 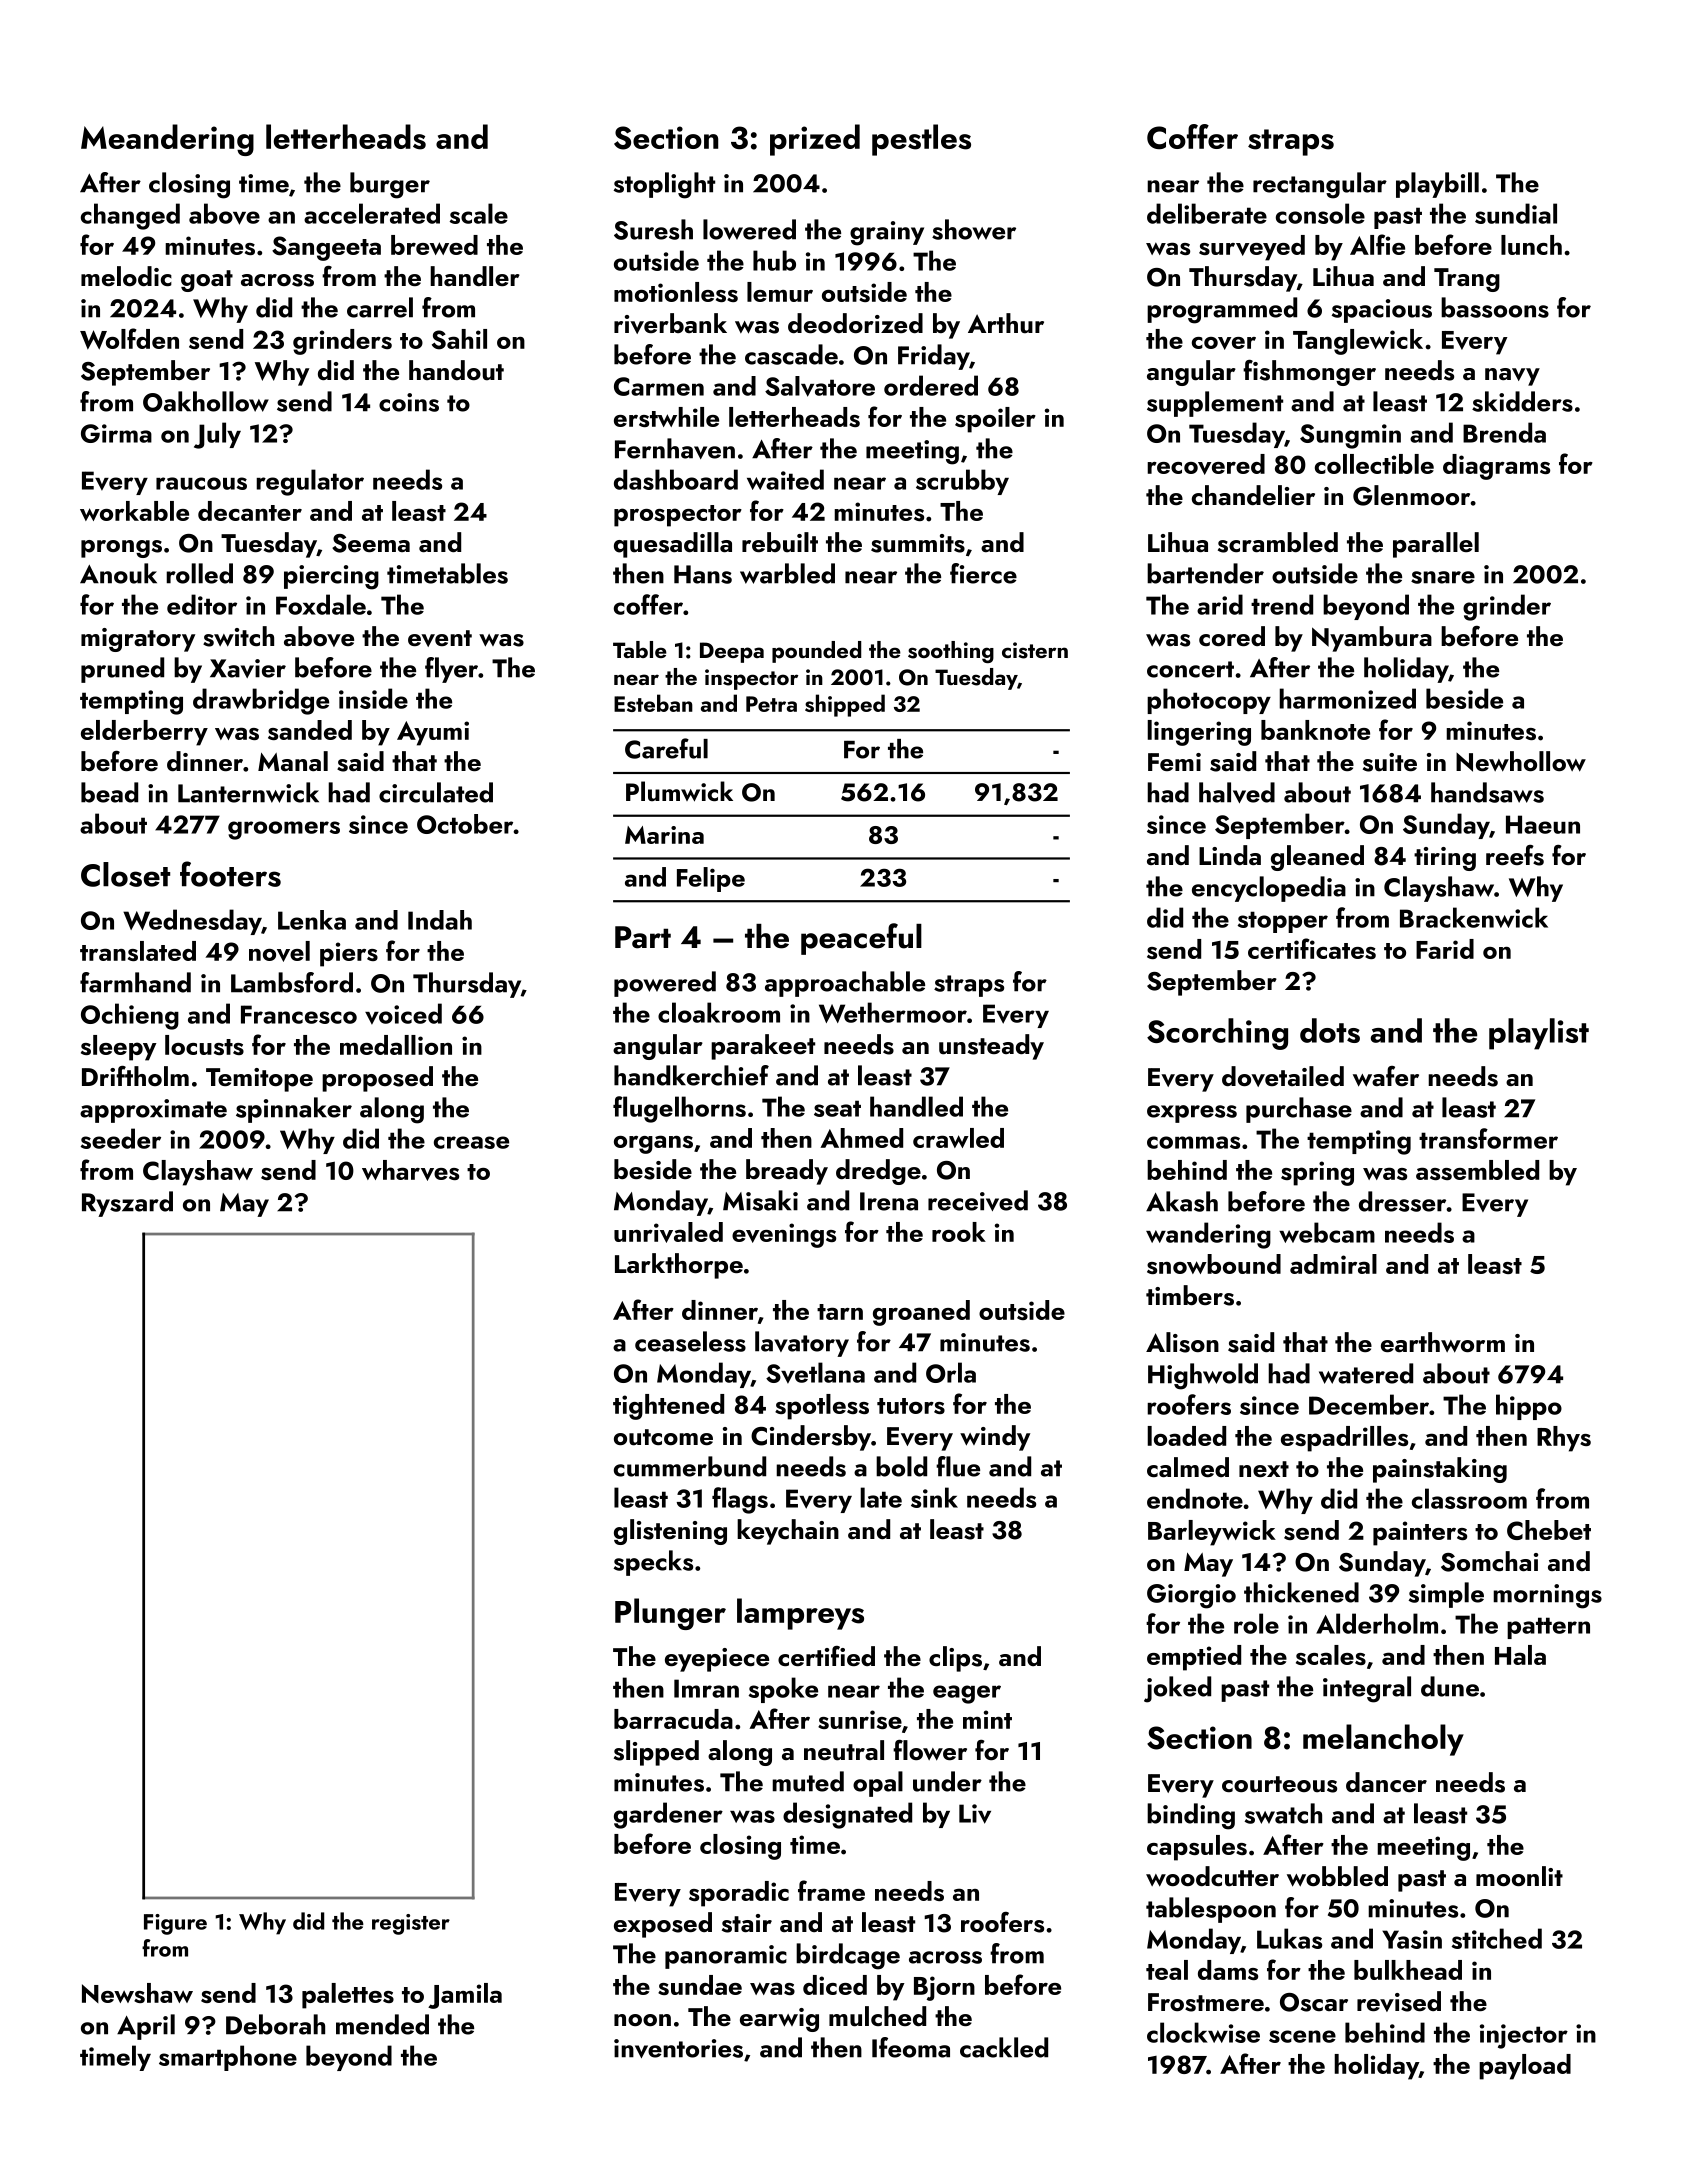 I want to click on moonlit, so click(x=1519, y=1876).
